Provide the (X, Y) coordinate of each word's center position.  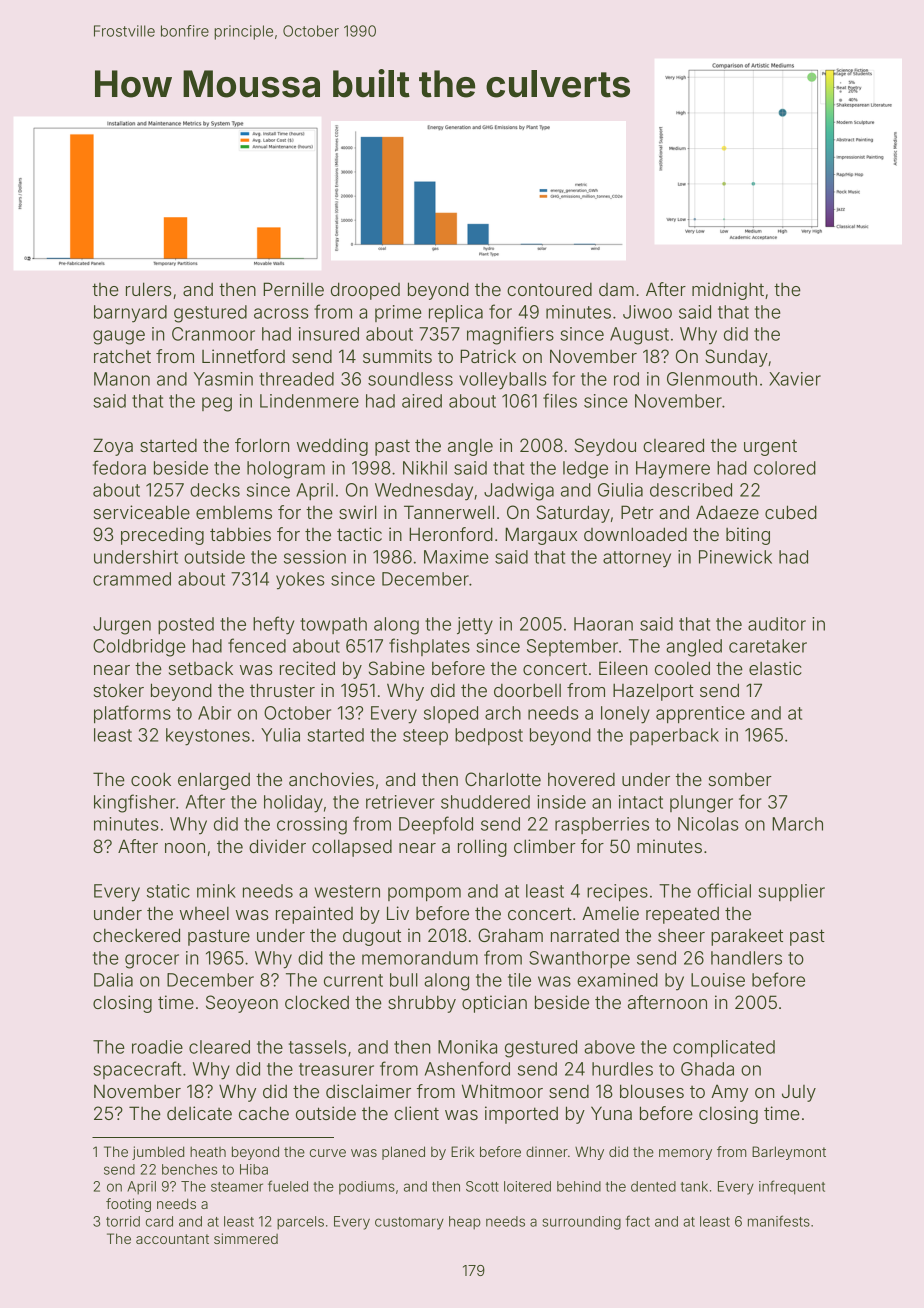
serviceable (142, 512)
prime (398, 313)
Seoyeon (242, 1004)
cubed (791, 512)
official (724, 890)
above (609, 1047)
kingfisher (134, 803)
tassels (317, 1047)
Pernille (293, 289)
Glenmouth (712, 379)
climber (545, 846)
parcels (300, 1223)
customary (409, 1223)
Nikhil (425, 468)
